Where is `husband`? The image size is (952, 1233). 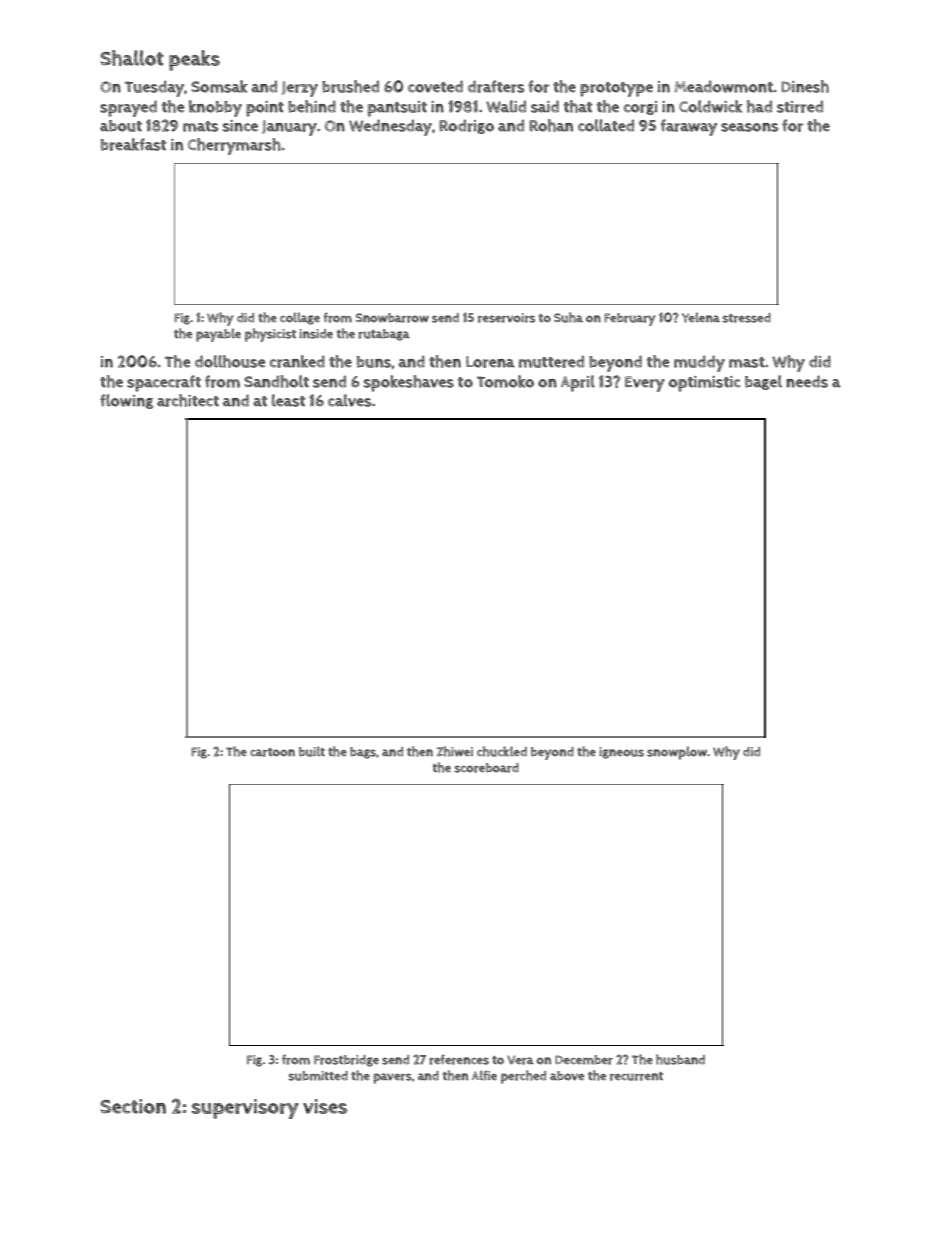
husband is located at coordinates (680, 1059).
